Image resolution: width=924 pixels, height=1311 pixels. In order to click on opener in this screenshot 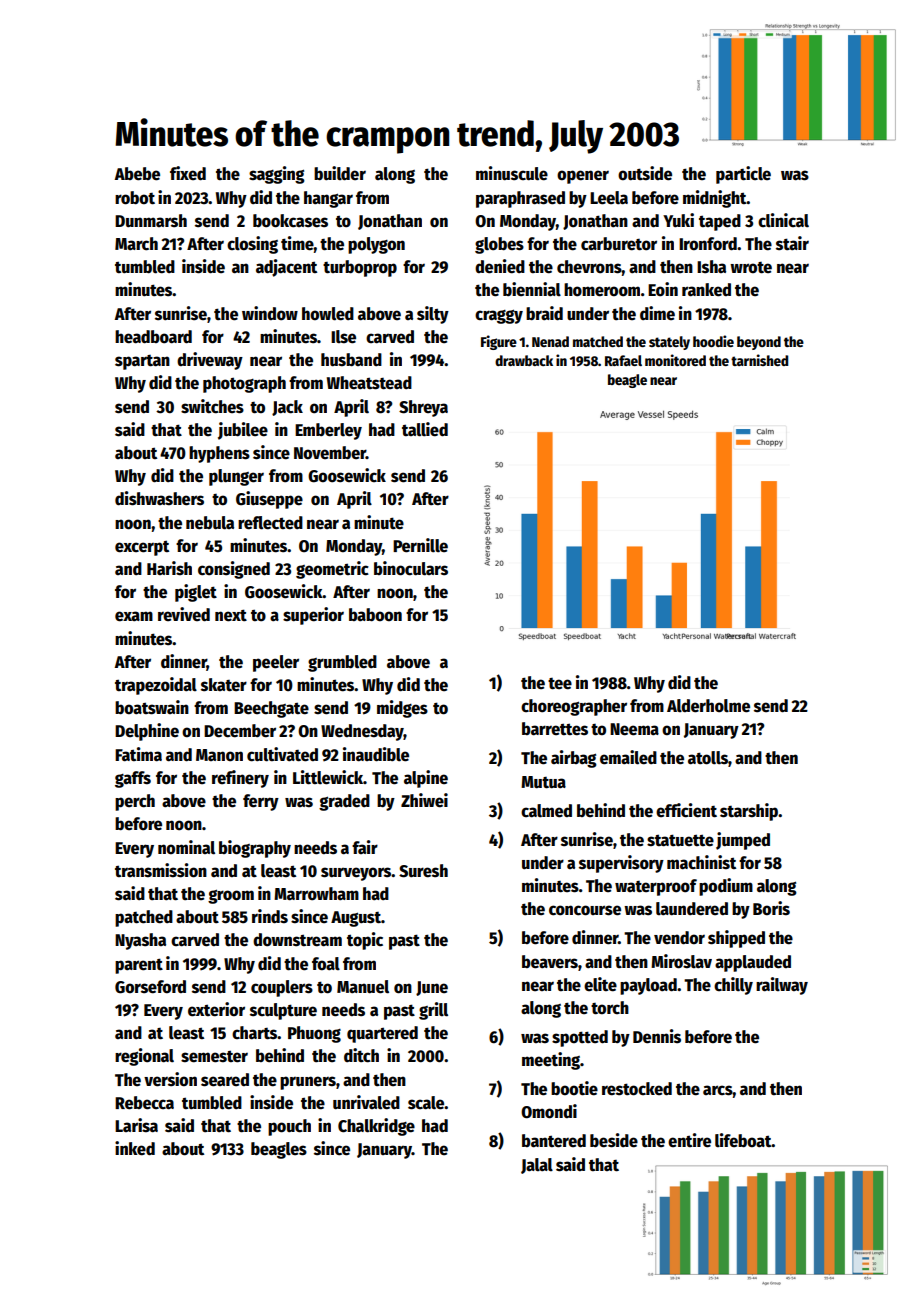, I will do `click(583, 177)`.
